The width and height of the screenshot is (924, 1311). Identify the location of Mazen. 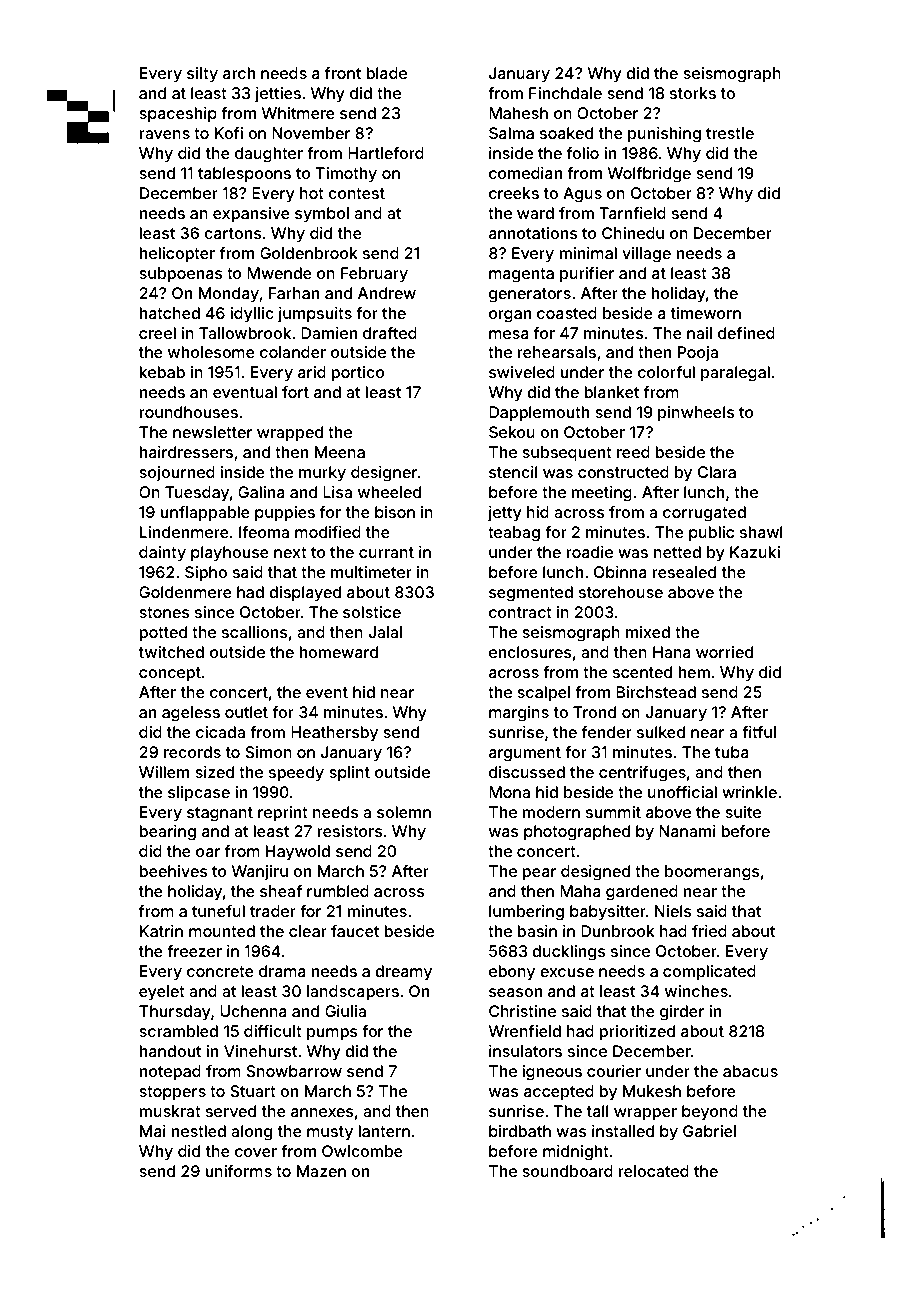
(321, 1171).
